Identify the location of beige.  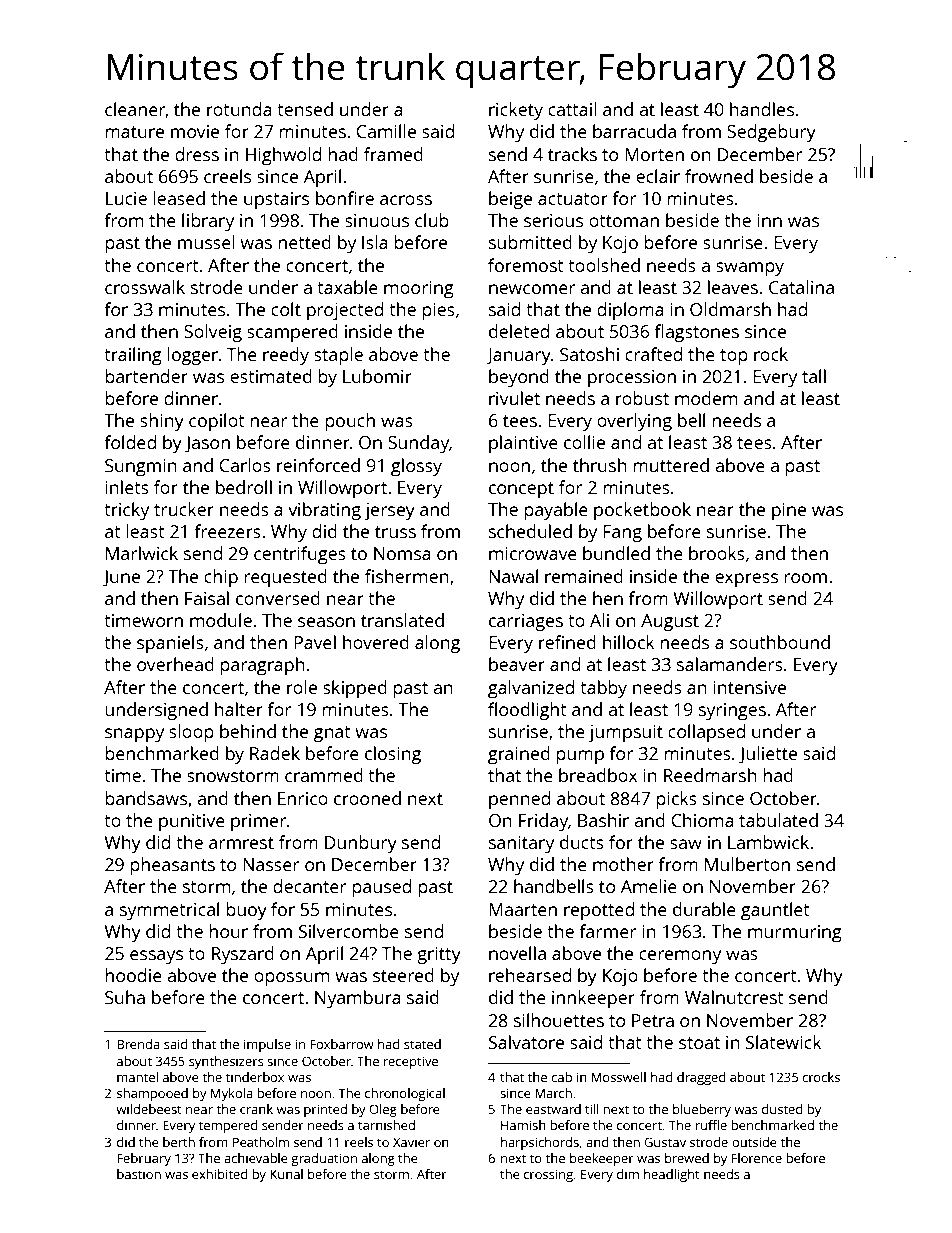
(510, 200).
